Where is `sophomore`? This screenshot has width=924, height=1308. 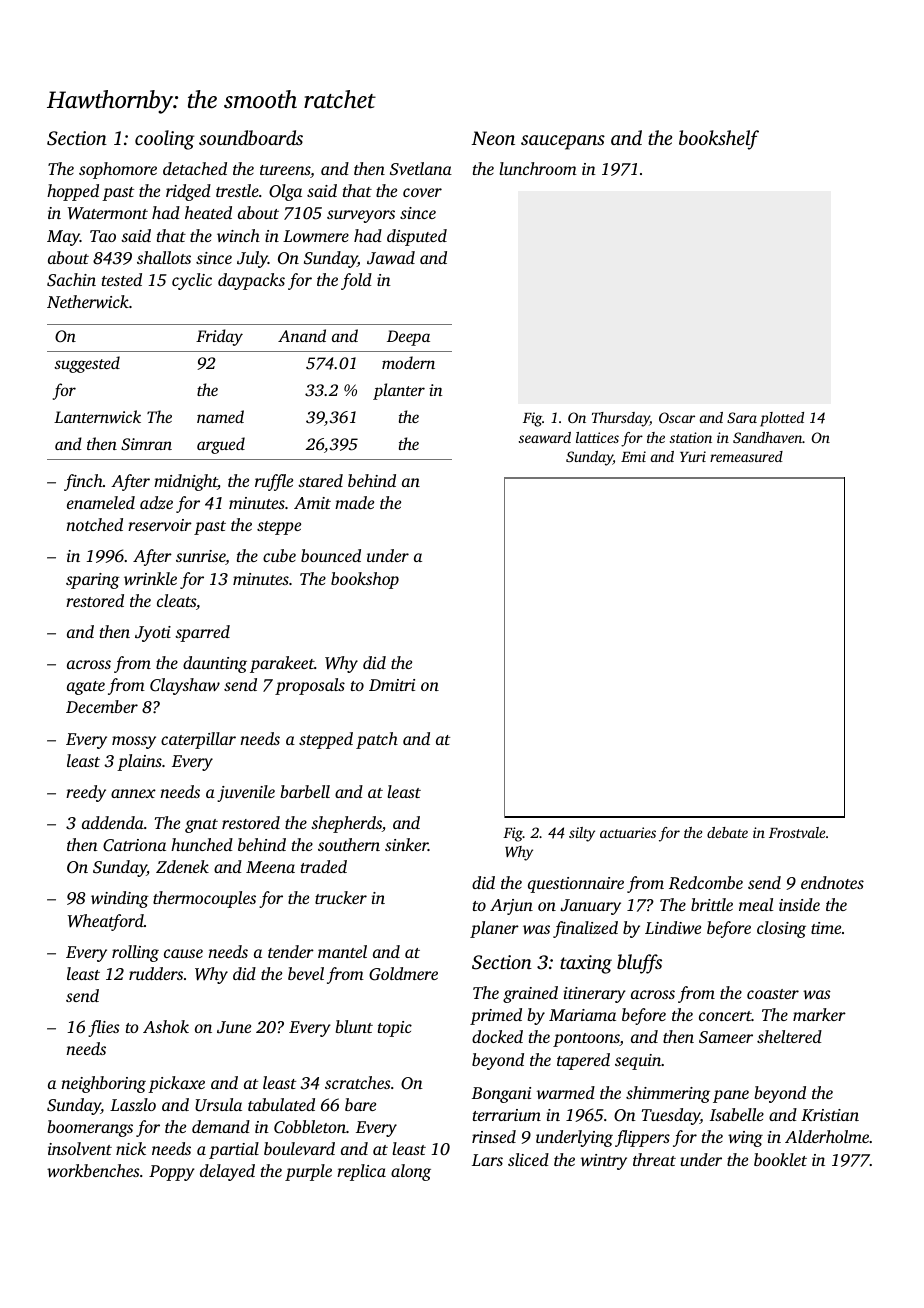 sophomore is located at coordinates (118, 170).
